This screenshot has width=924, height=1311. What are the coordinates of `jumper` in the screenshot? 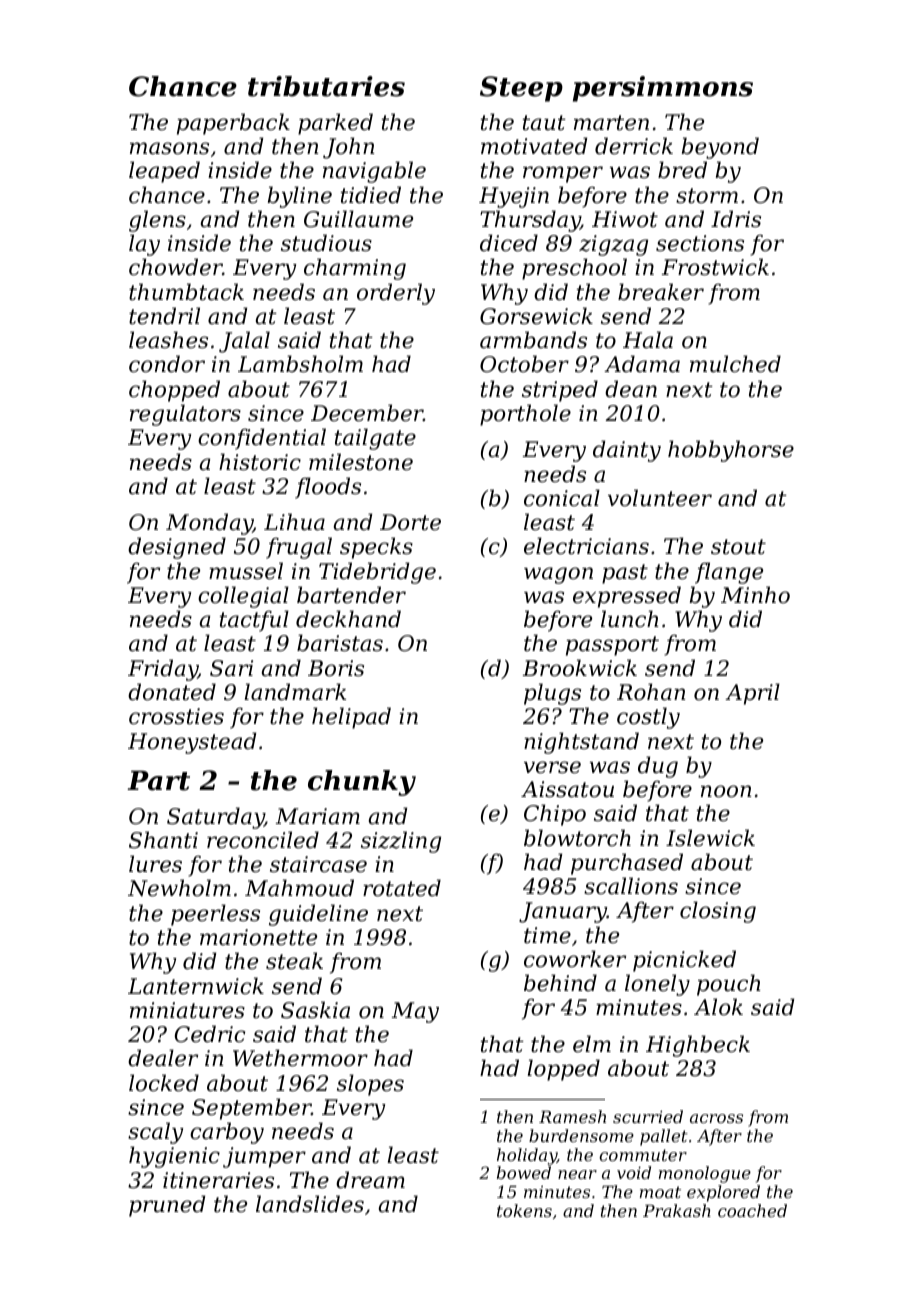 It's located at (264, 1157).
